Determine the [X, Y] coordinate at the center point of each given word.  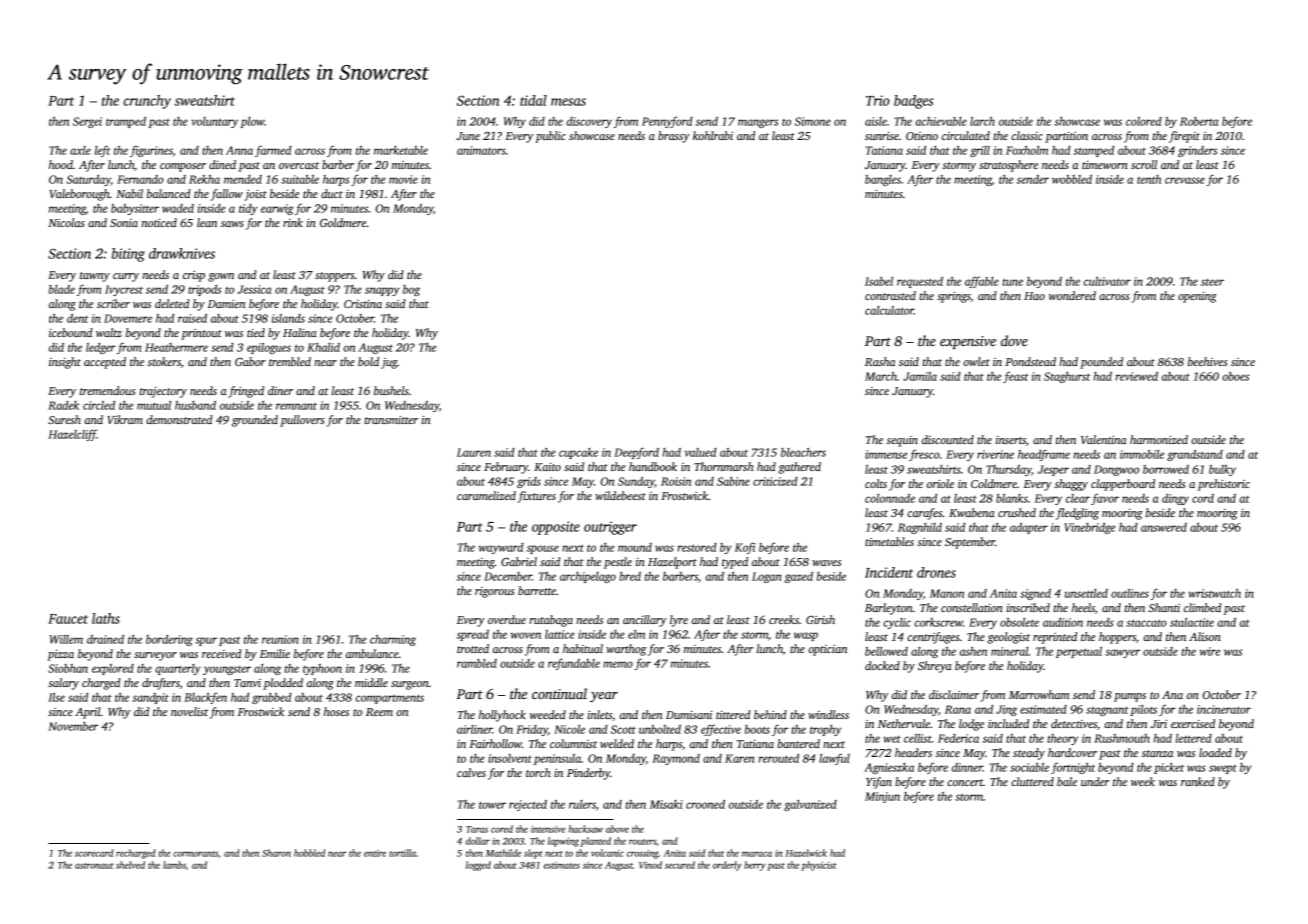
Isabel [879, 281]
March [881, 376]
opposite [556, 528]
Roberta [1199, 121]
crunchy [147, 102]
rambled [477, 663]
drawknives [182, 253]
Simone [813, 121]
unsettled [1086, 593]
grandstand [1195, 455]
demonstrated [179, 419]
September [970, 543]
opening [1197, 297]
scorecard [94, 853]
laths [106, 618]
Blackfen [205, 698]
